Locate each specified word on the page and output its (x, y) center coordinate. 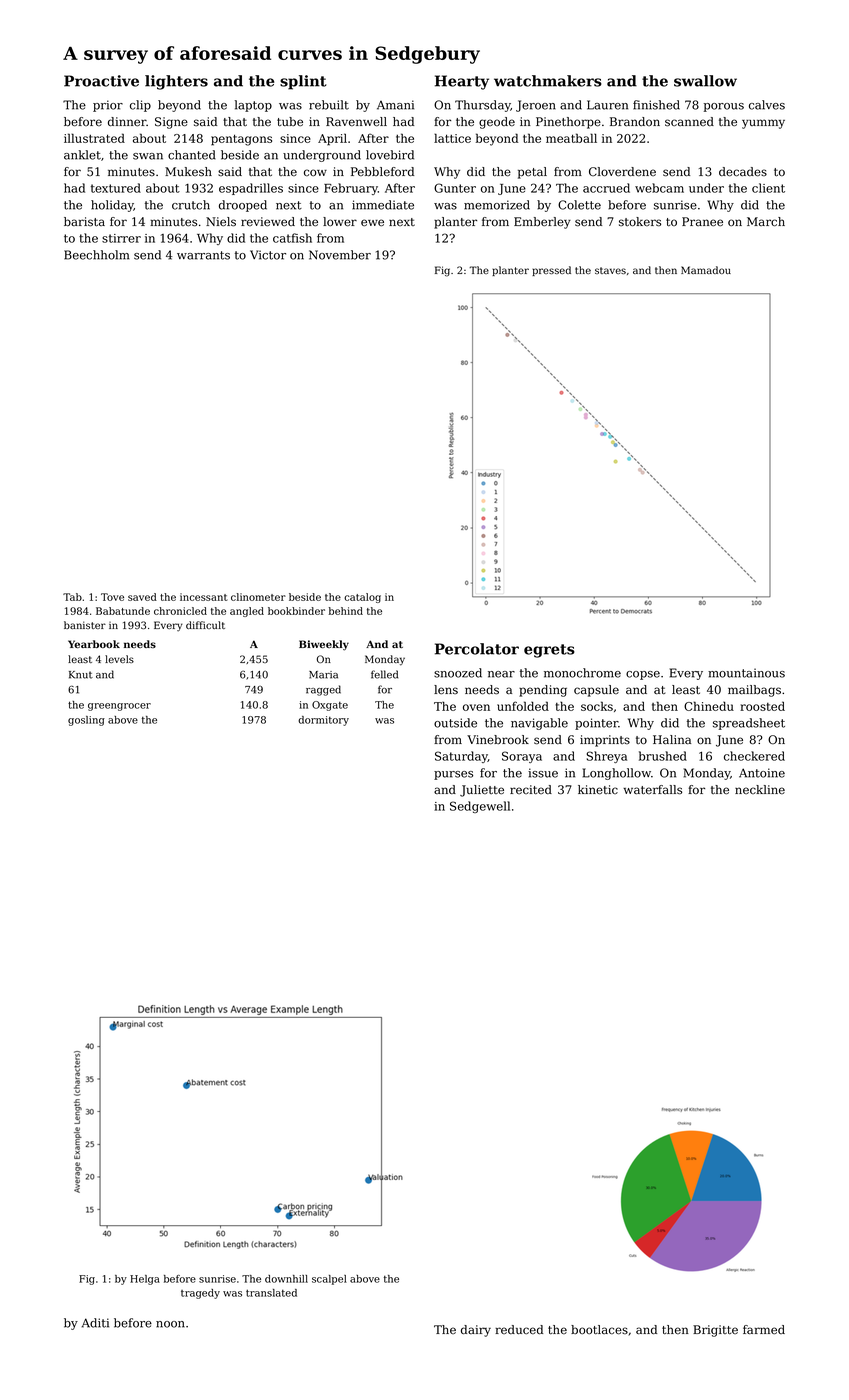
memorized (497, 205)
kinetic (598, 790)
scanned (689, 122)
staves (610, 270)
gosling (86, 721)
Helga (145, 1280)
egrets (549, 651)
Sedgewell (480, 807)
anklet (82, 155)
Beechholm (96, 255)
